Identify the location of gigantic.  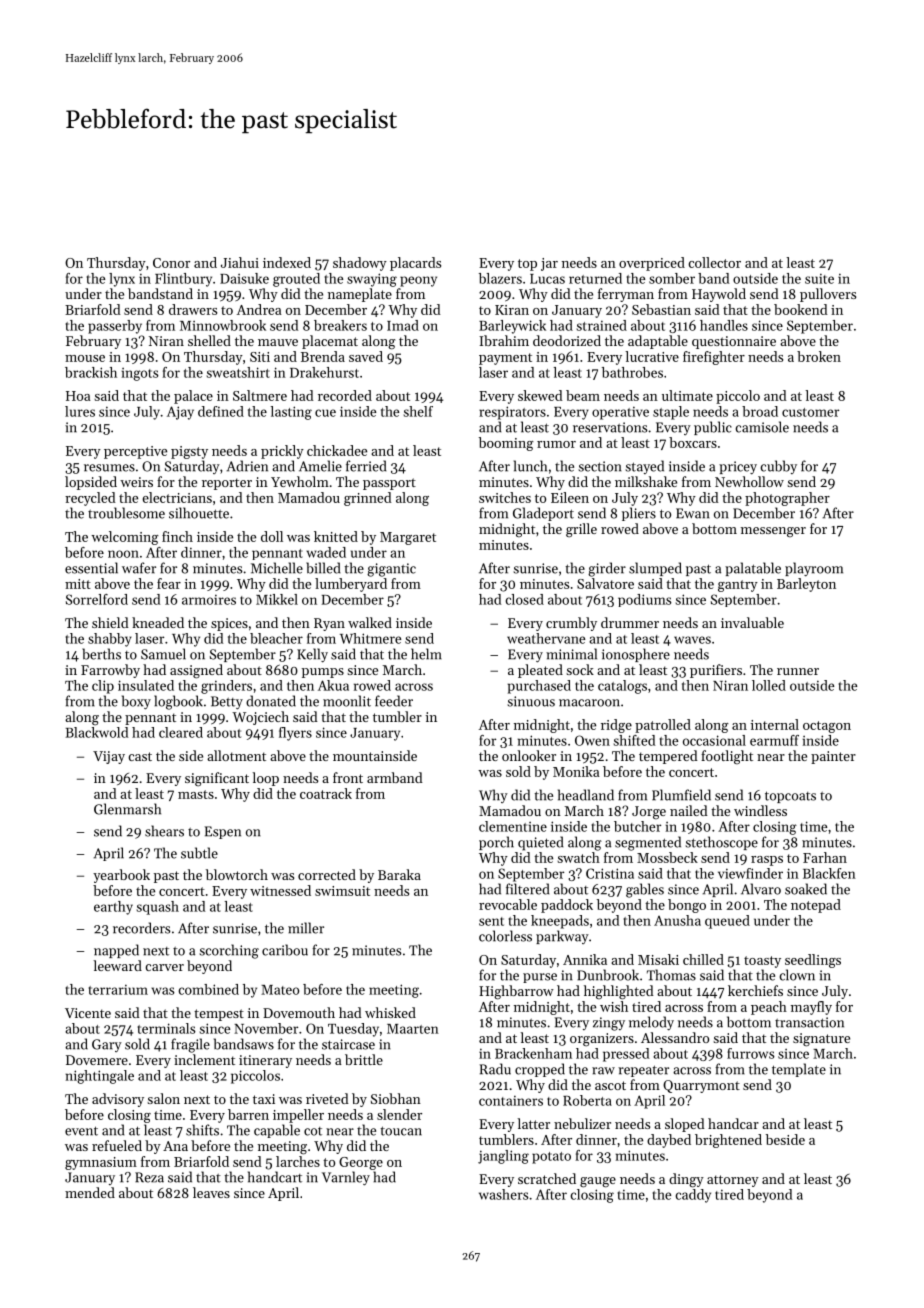
(391, 570).
